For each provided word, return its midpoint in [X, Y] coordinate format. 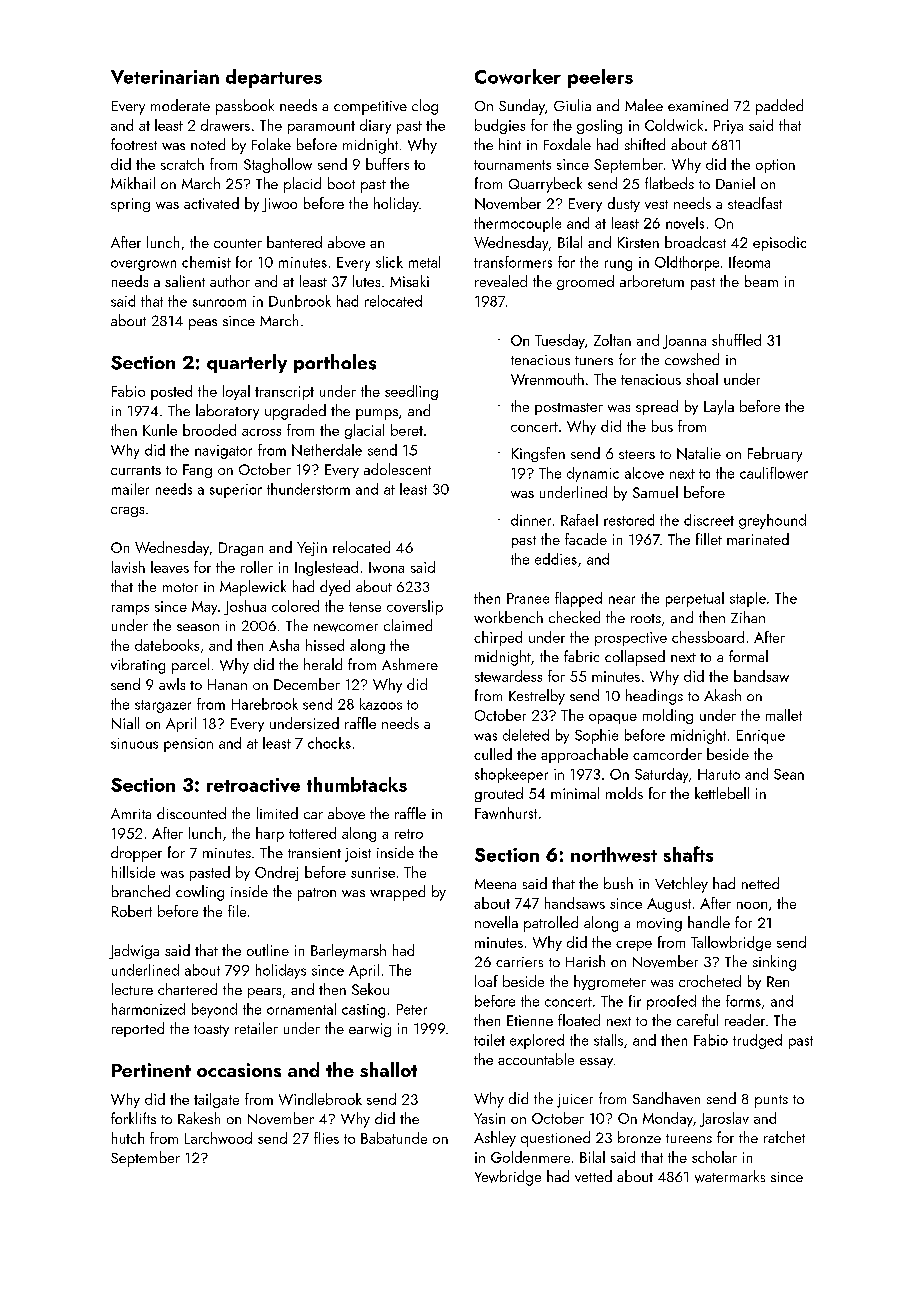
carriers [519, 962]
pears [264, 993]
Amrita [131, 813]
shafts [688, 854]
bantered [294, 242]
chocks [329, 743]
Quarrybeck [545, 185]
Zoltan [612, 340]
